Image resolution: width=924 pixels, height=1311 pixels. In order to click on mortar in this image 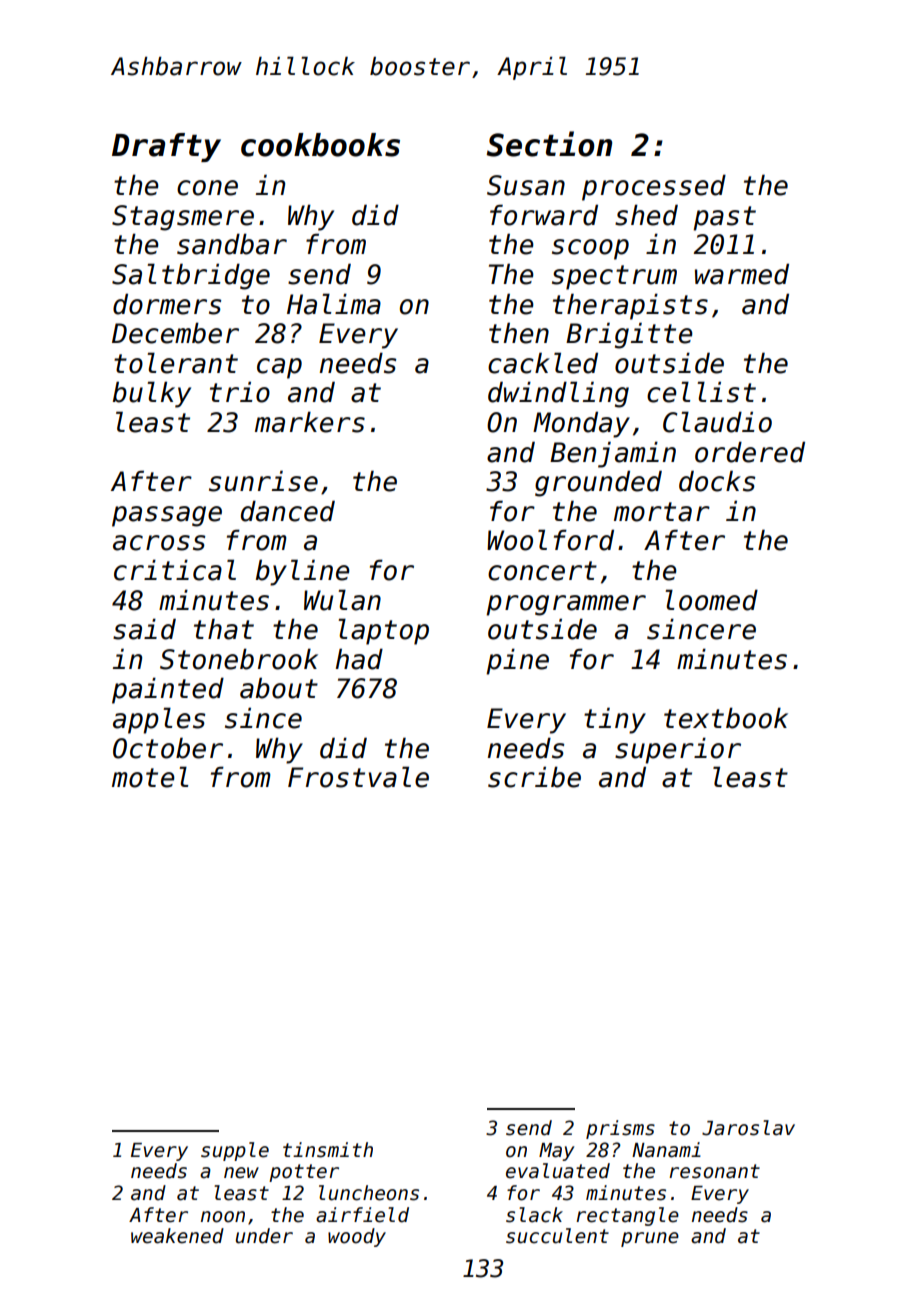, I will do `click(662, 512)`.
